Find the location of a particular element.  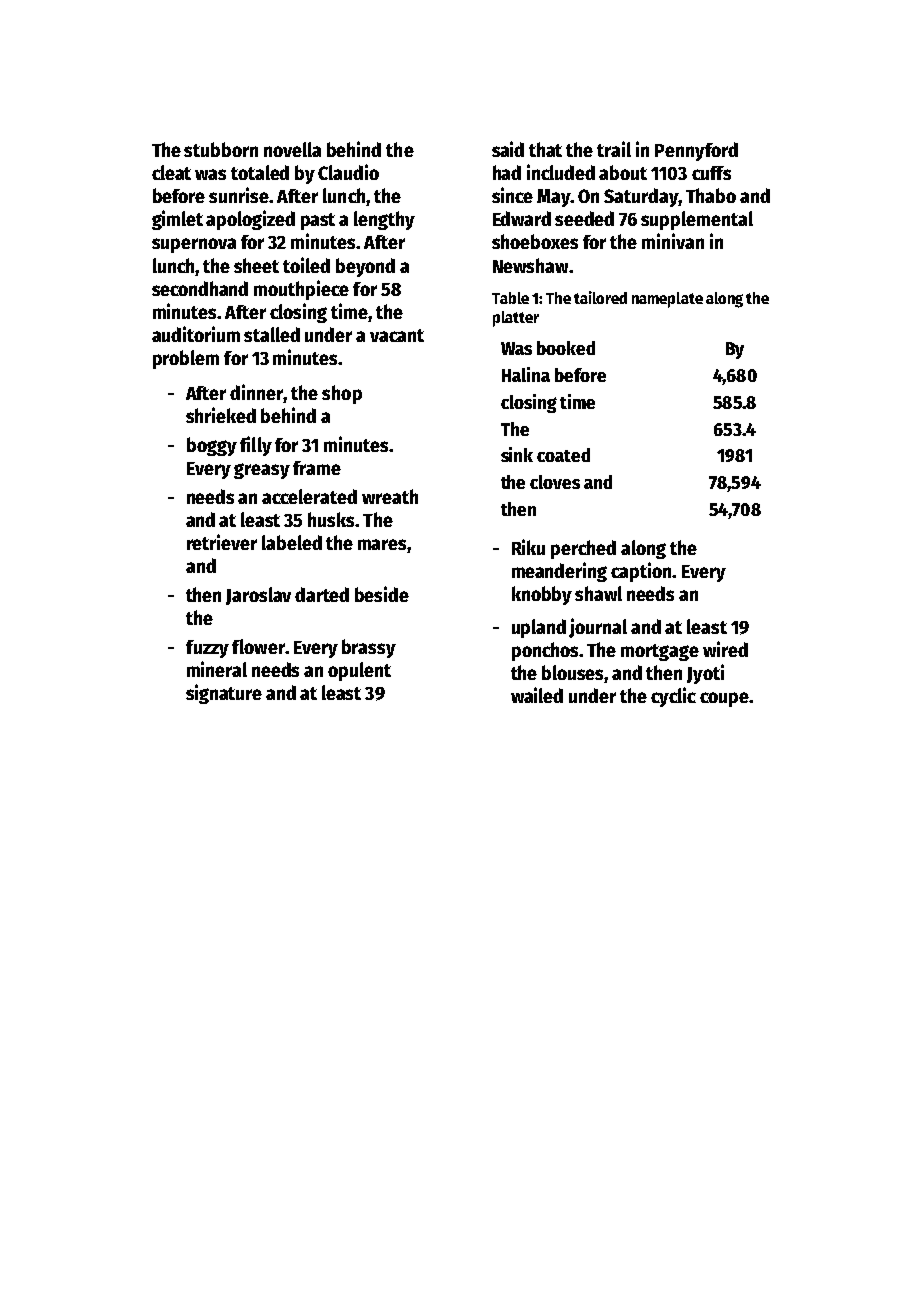

mineral is located at coordinates (217, 669).
